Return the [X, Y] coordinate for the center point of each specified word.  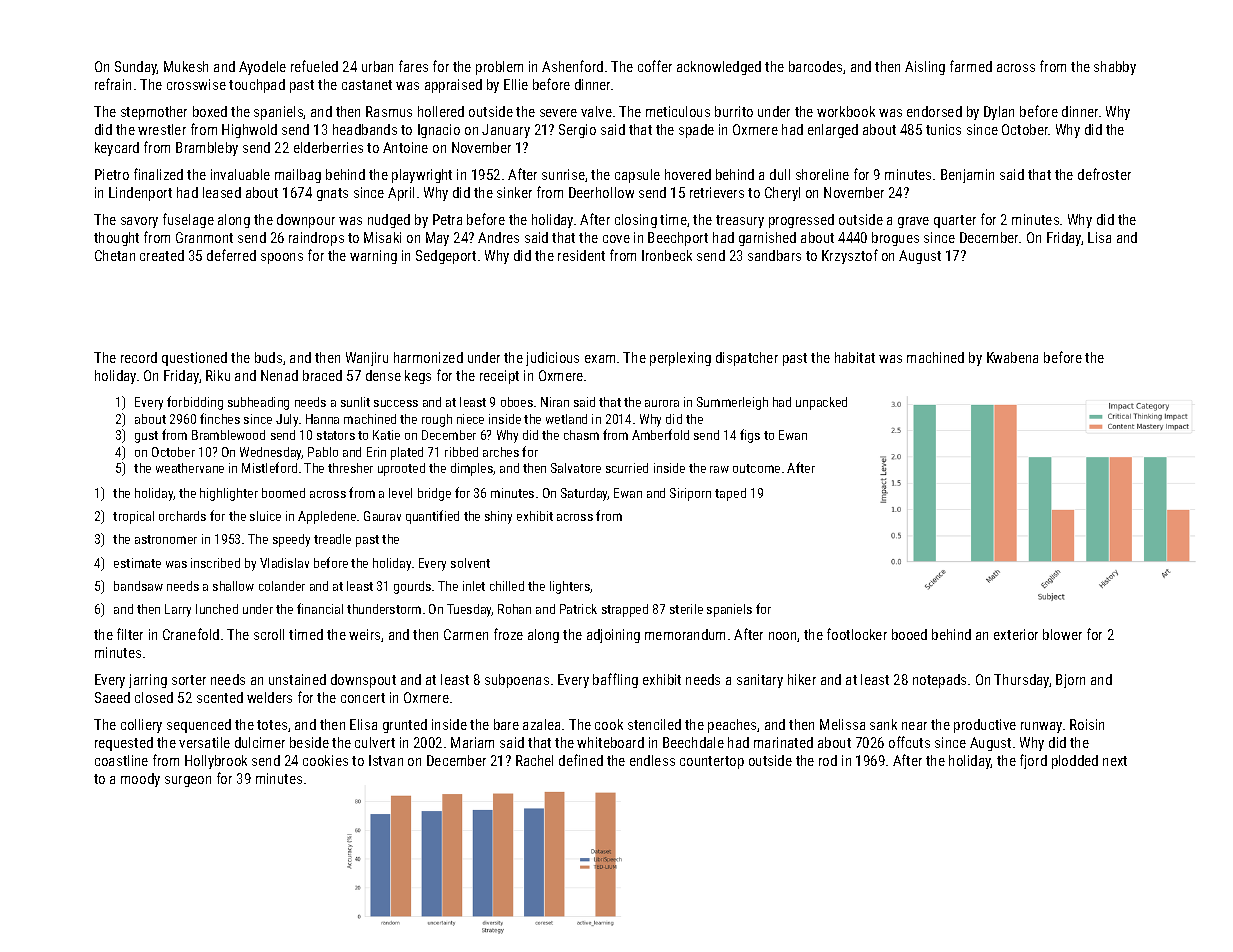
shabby [1115, 68]
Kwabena [1012, 357]
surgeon [188, 781]
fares [413, 66]
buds [268, 357]
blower [1062, 634]
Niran [555, 402]
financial [320, 608]
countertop [712, 762]
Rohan [514, 609]
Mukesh [186, 66]
